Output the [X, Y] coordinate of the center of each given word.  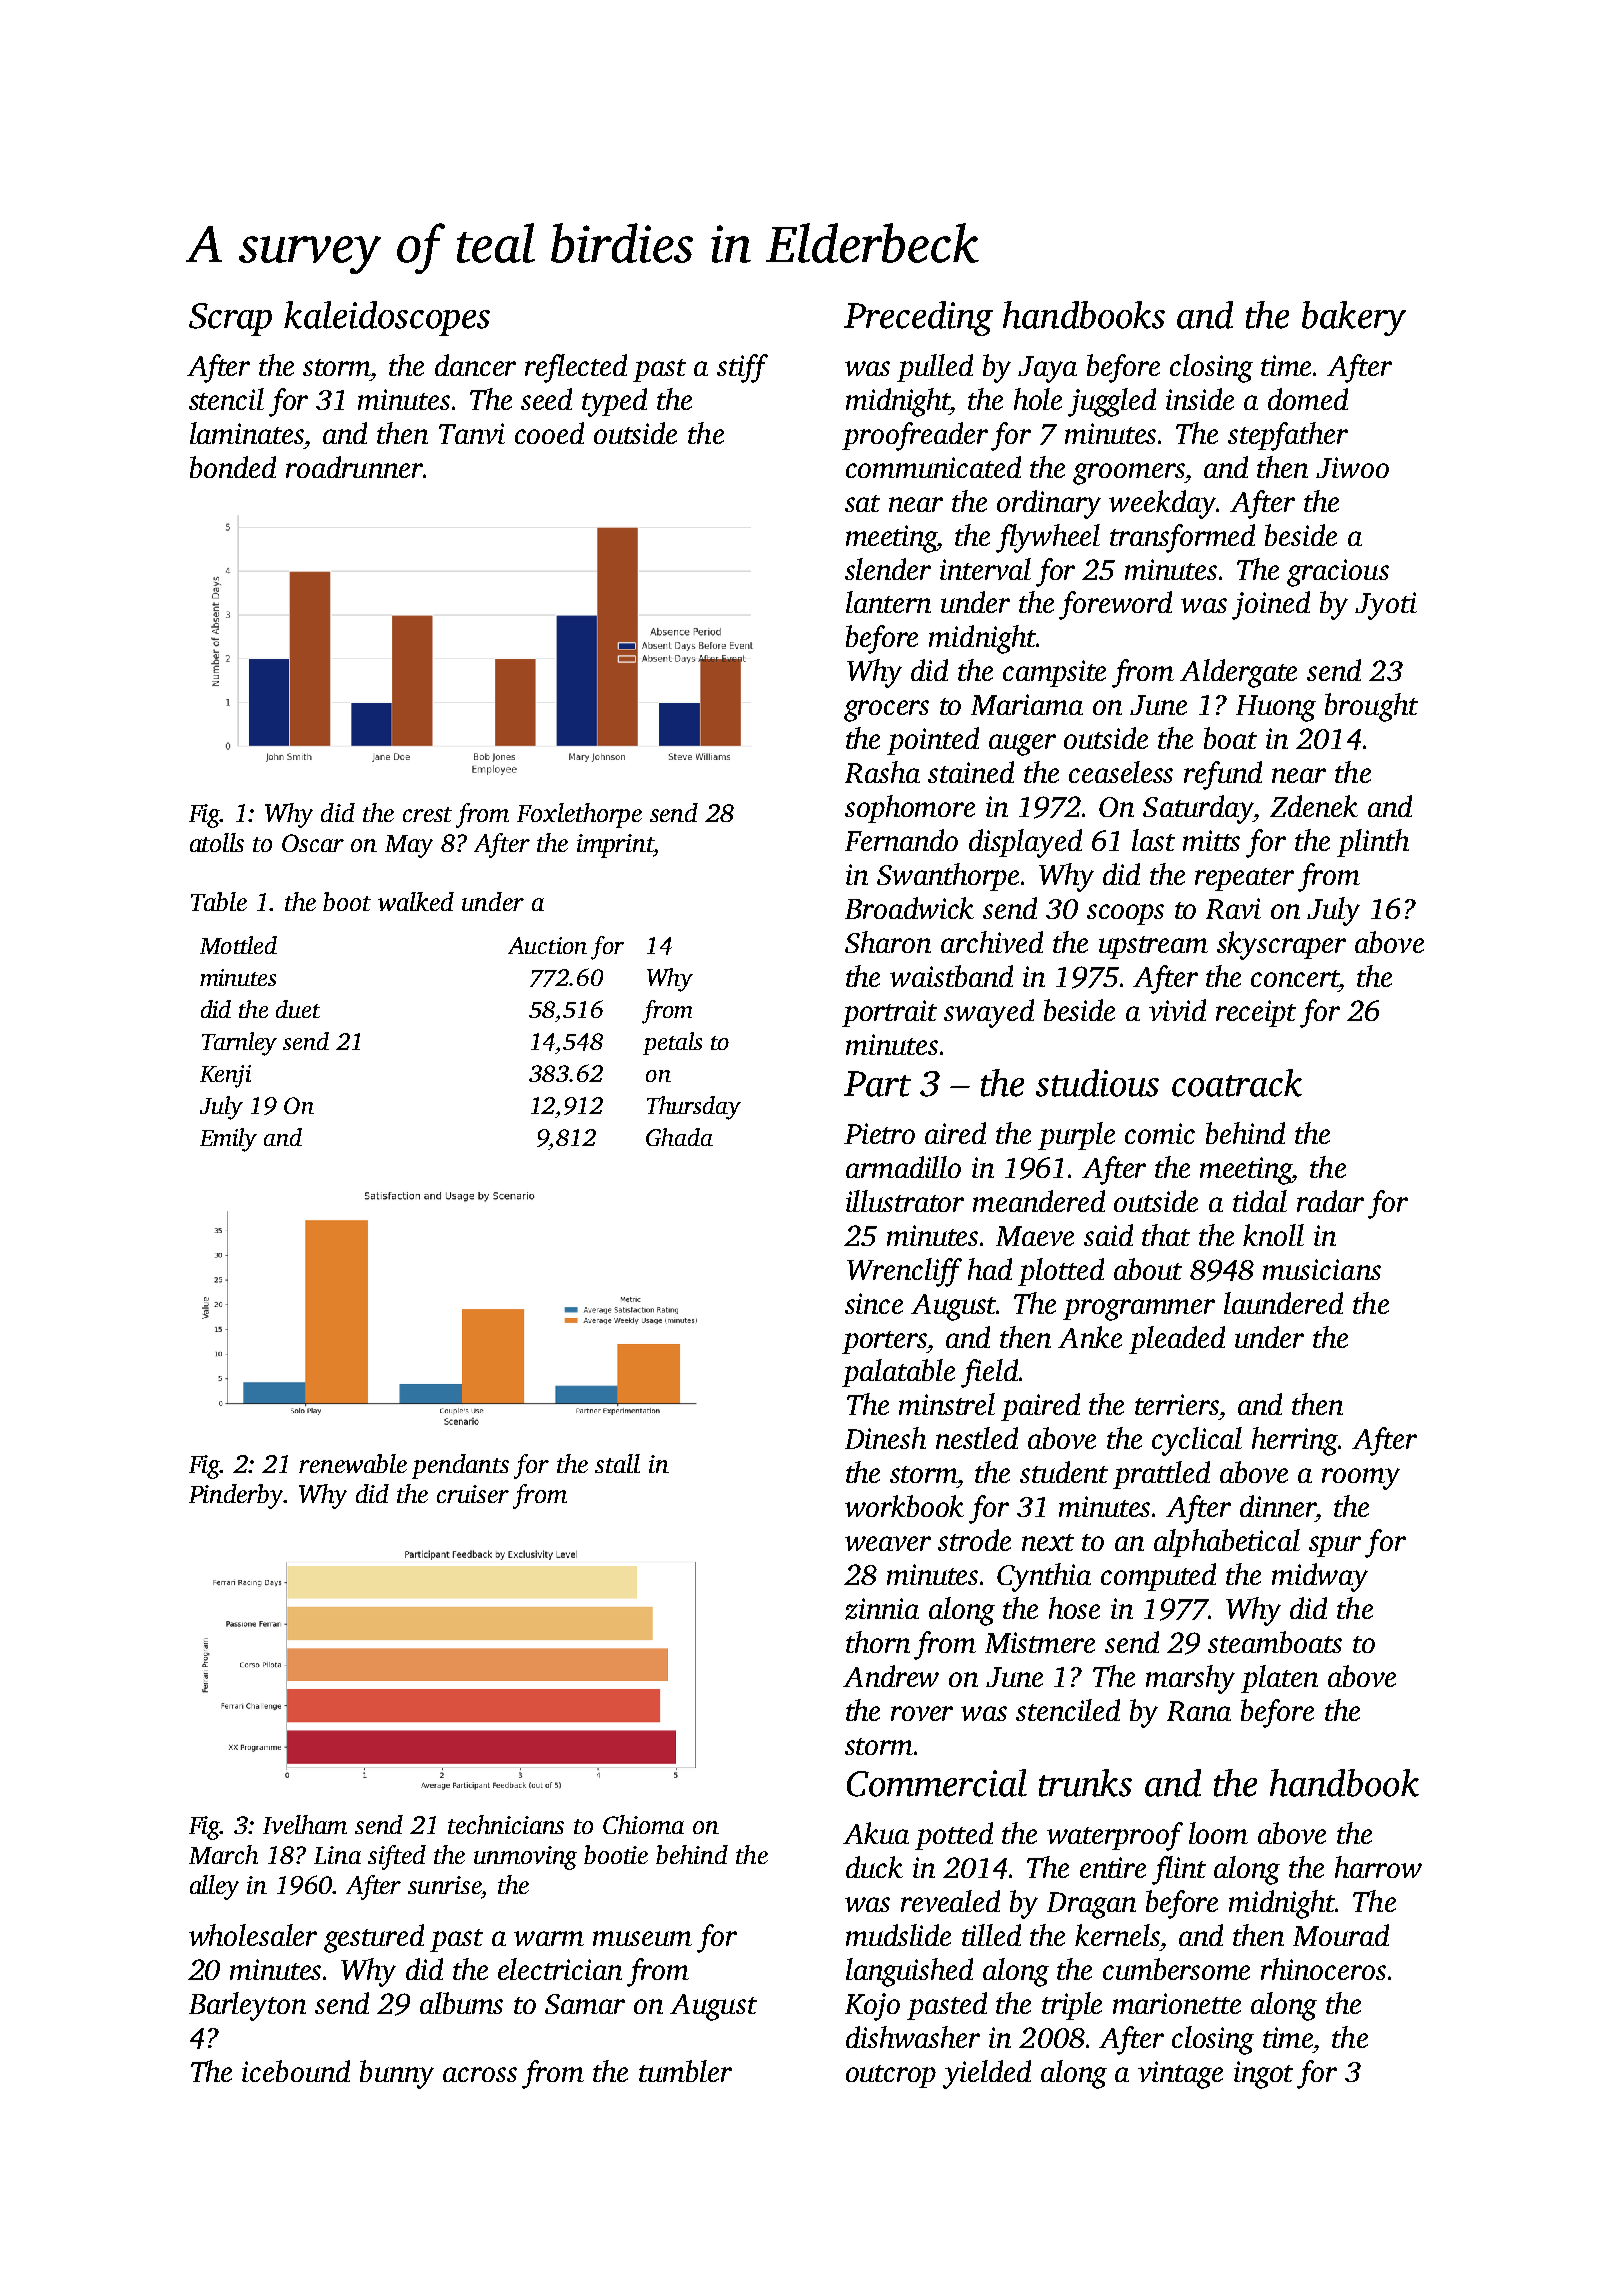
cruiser [473, 1494]
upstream [1153, 947]
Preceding [918, 318]
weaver [888, 1543]
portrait [889, 1013]
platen [1279, 1679]
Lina [337, 1855]
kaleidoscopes [387, 318]
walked [416, 901]
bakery [1354, 318]
